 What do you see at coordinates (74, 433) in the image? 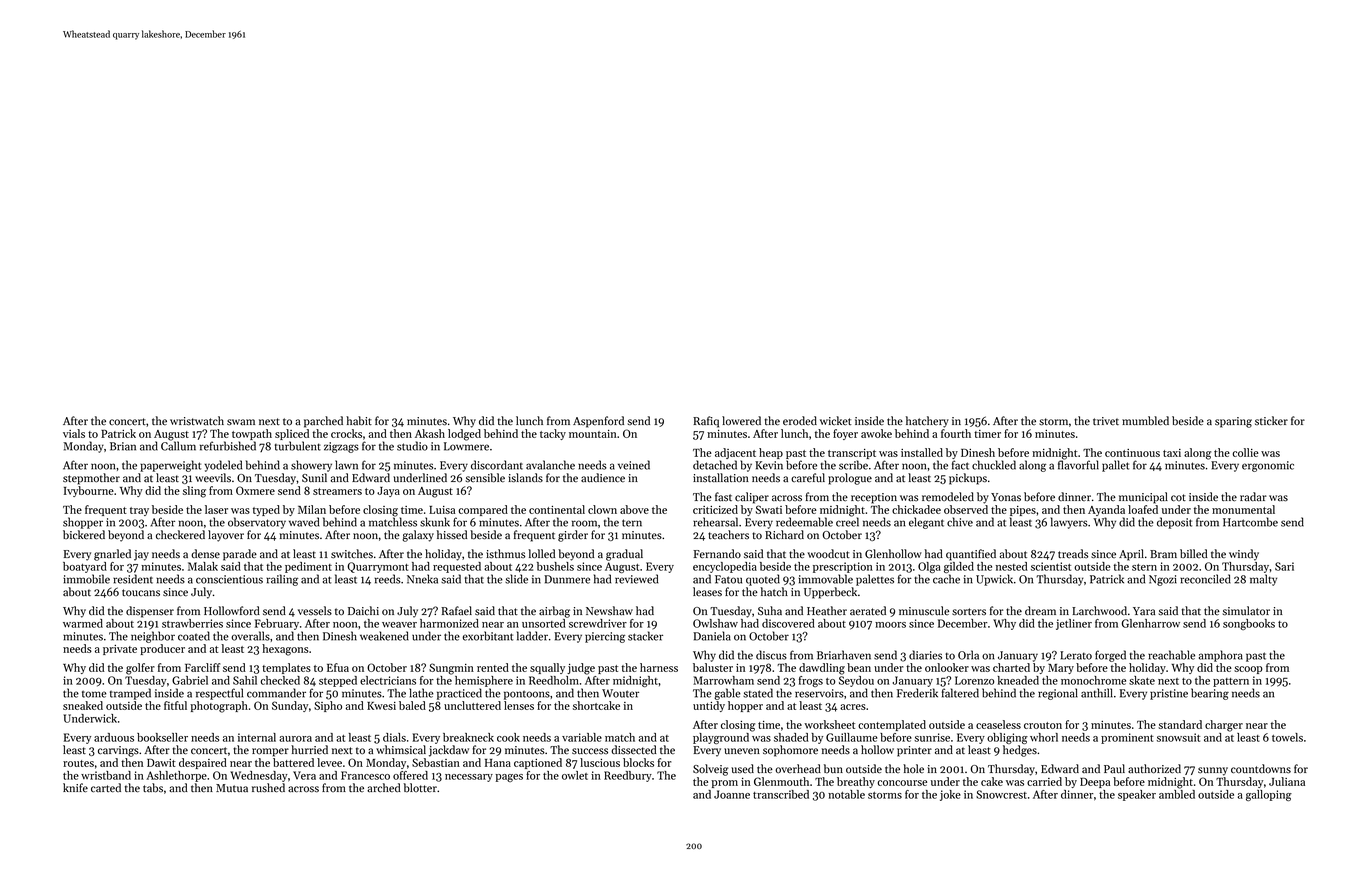
I see `vials` at bounding box center [74, 433].
